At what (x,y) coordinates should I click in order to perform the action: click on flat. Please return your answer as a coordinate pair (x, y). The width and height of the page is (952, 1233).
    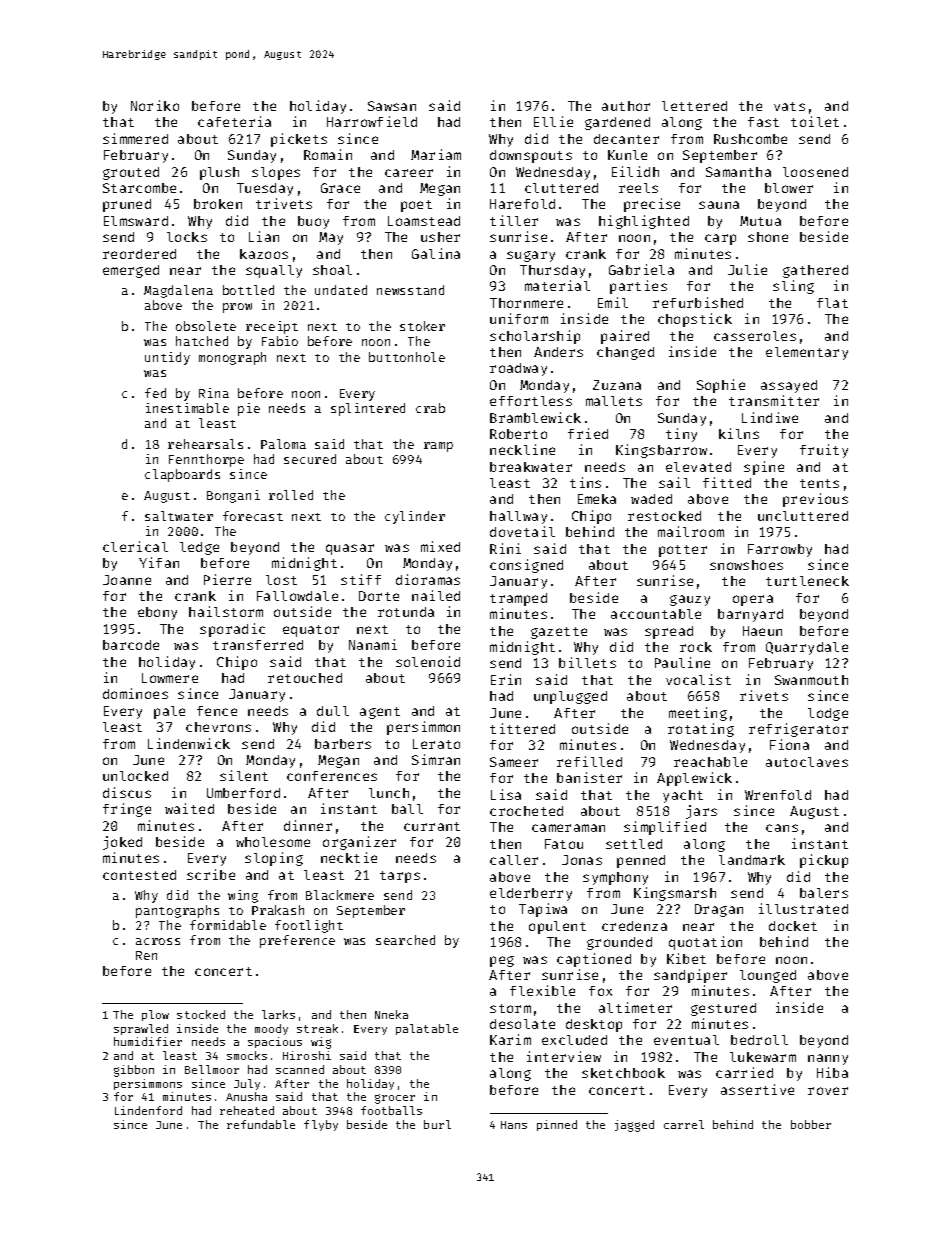
    Looking at the image, I should click on (832, 303).
